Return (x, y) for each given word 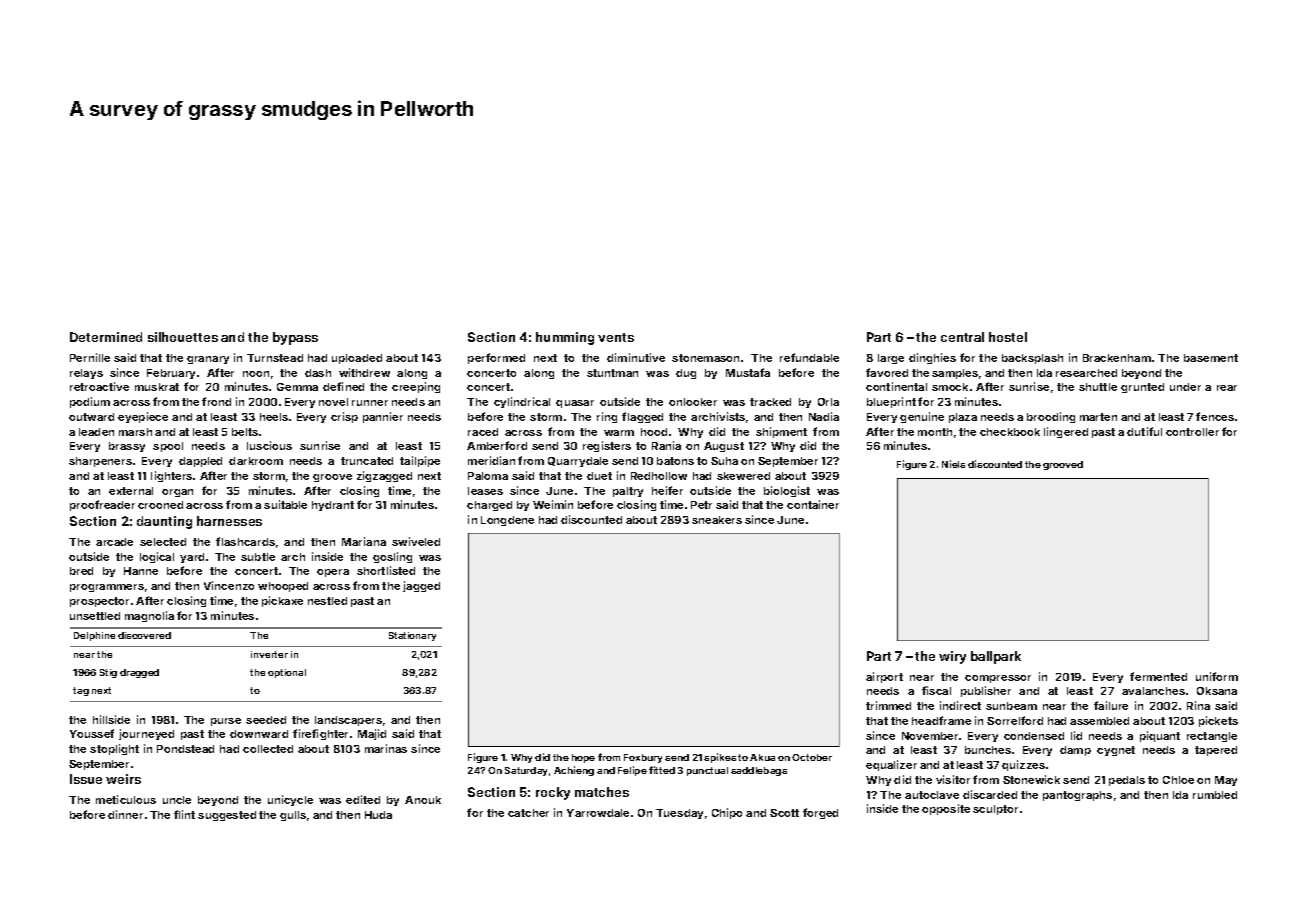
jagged (421, 586)
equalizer (891, 765)
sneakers (717, 520)
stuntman (612, 373)
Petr (701, 505)
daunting (164, 522)
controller (1192, 432)
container (813, 504)
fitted (662, 770)
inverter (269, 654)
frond (216, 401)
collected (268, 749)
